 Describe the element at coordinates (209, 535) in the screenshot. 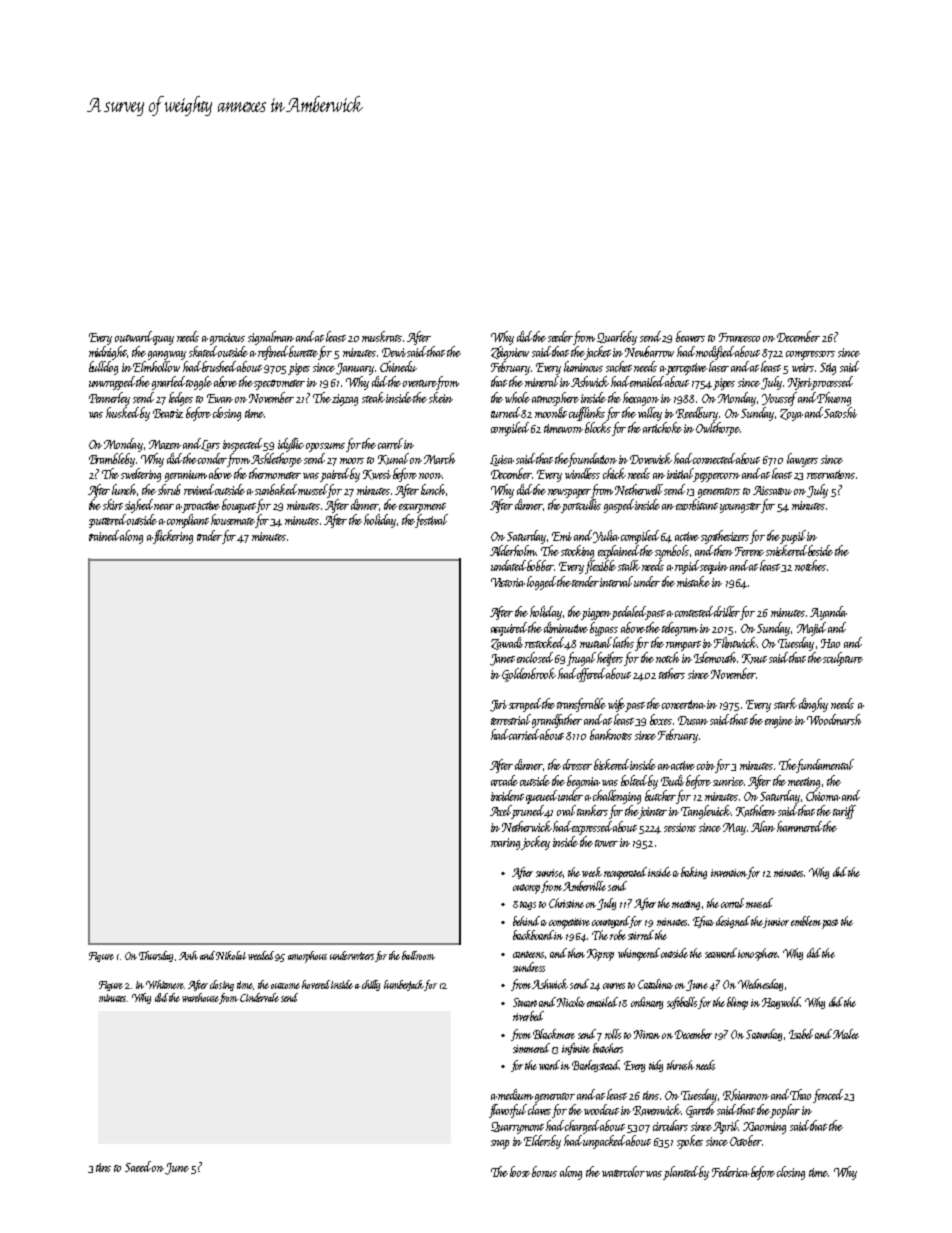

I see `trader` at that location.
